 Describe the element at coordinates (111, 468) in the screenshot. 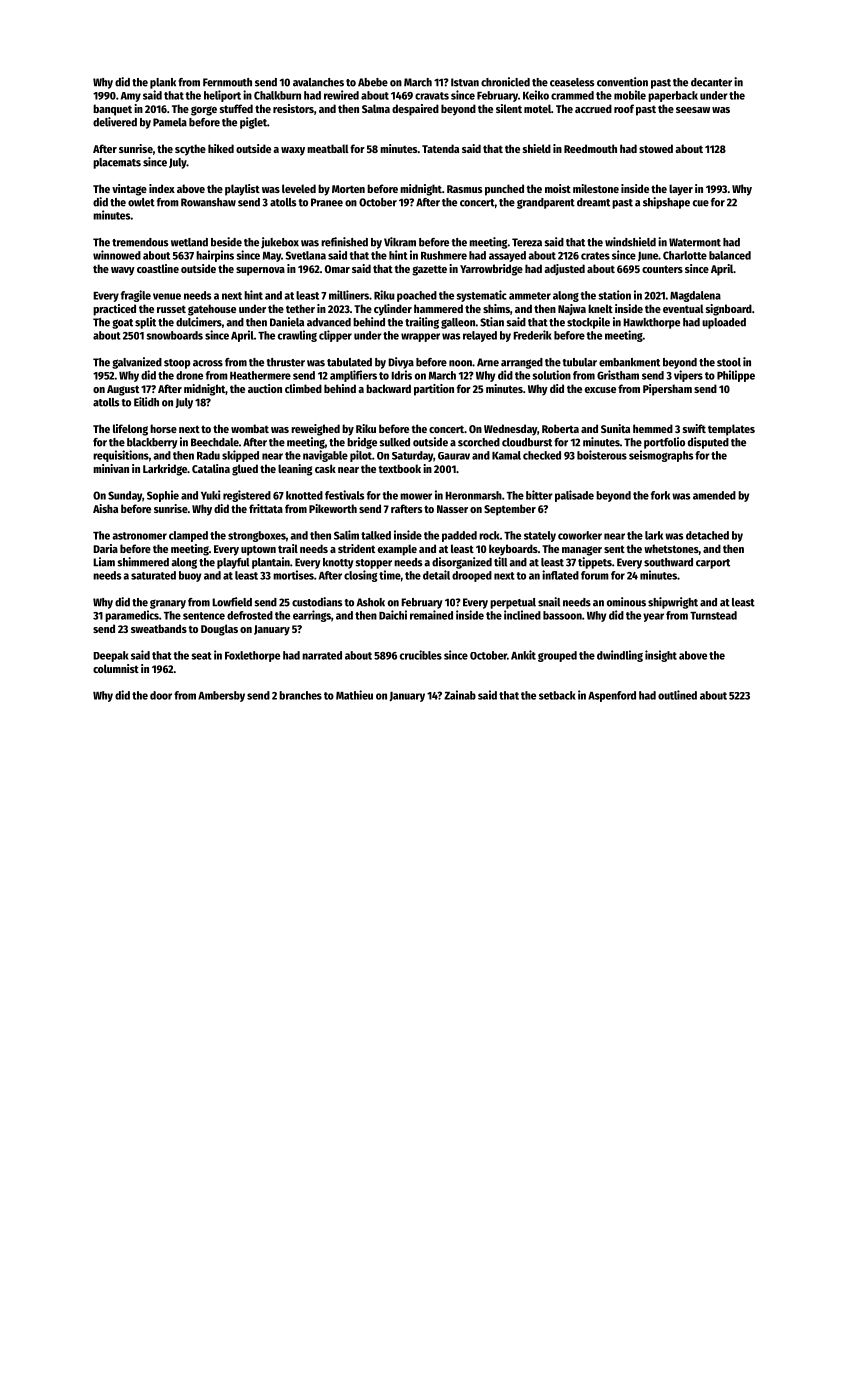

I see `minivan` at that location.
